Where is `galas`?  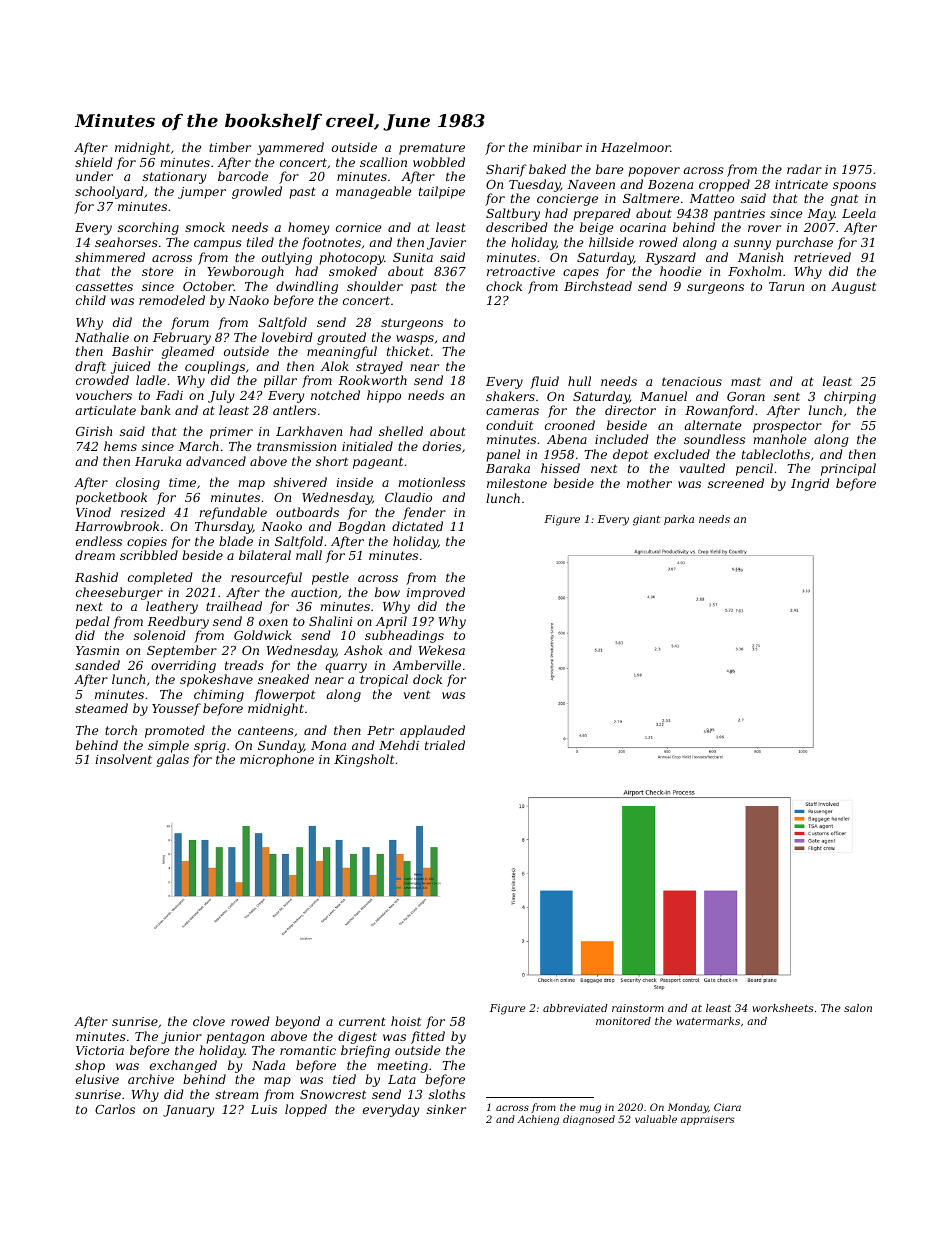
galas is located at coordinates (173, 760).
